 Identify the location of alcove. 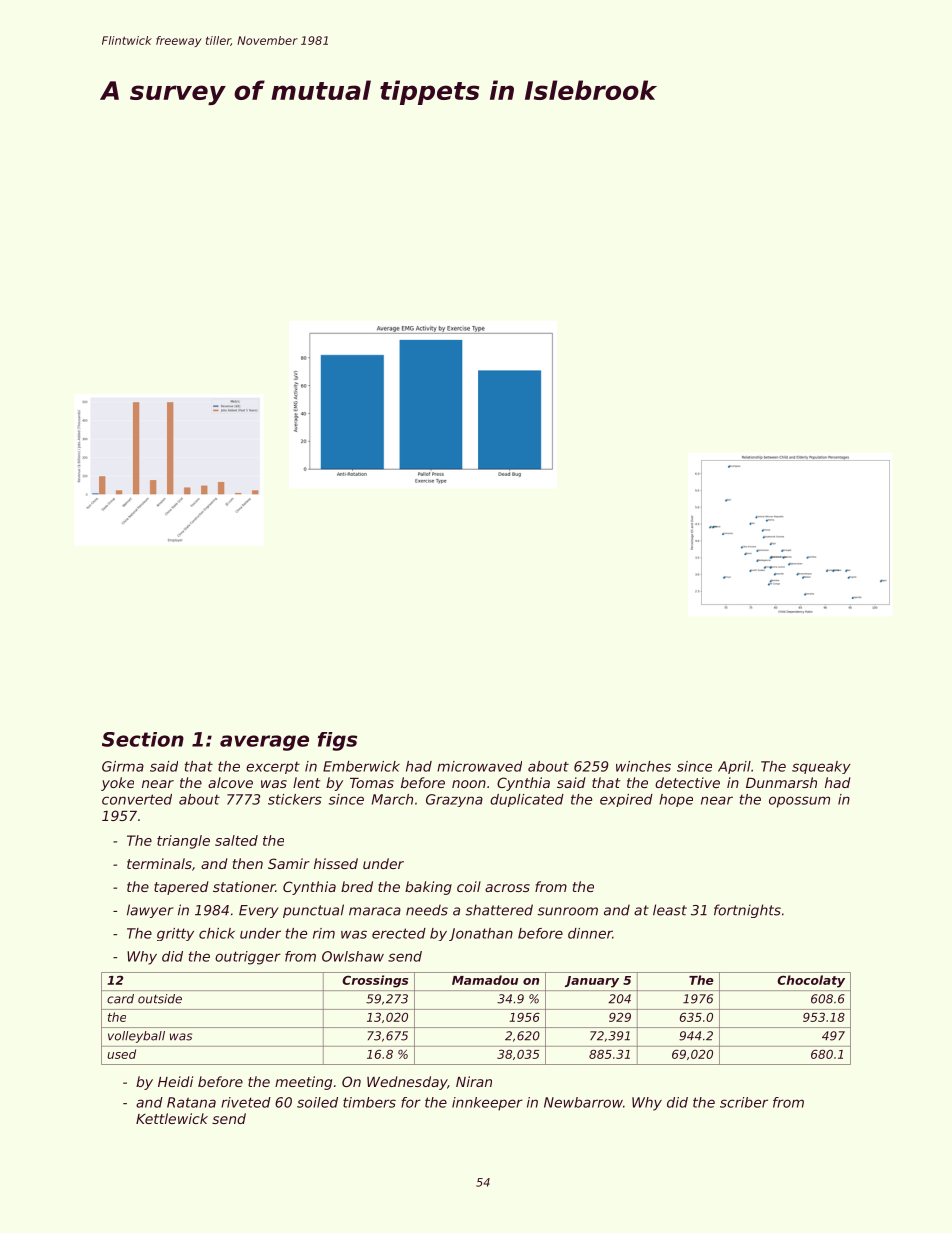
(230, 782).
